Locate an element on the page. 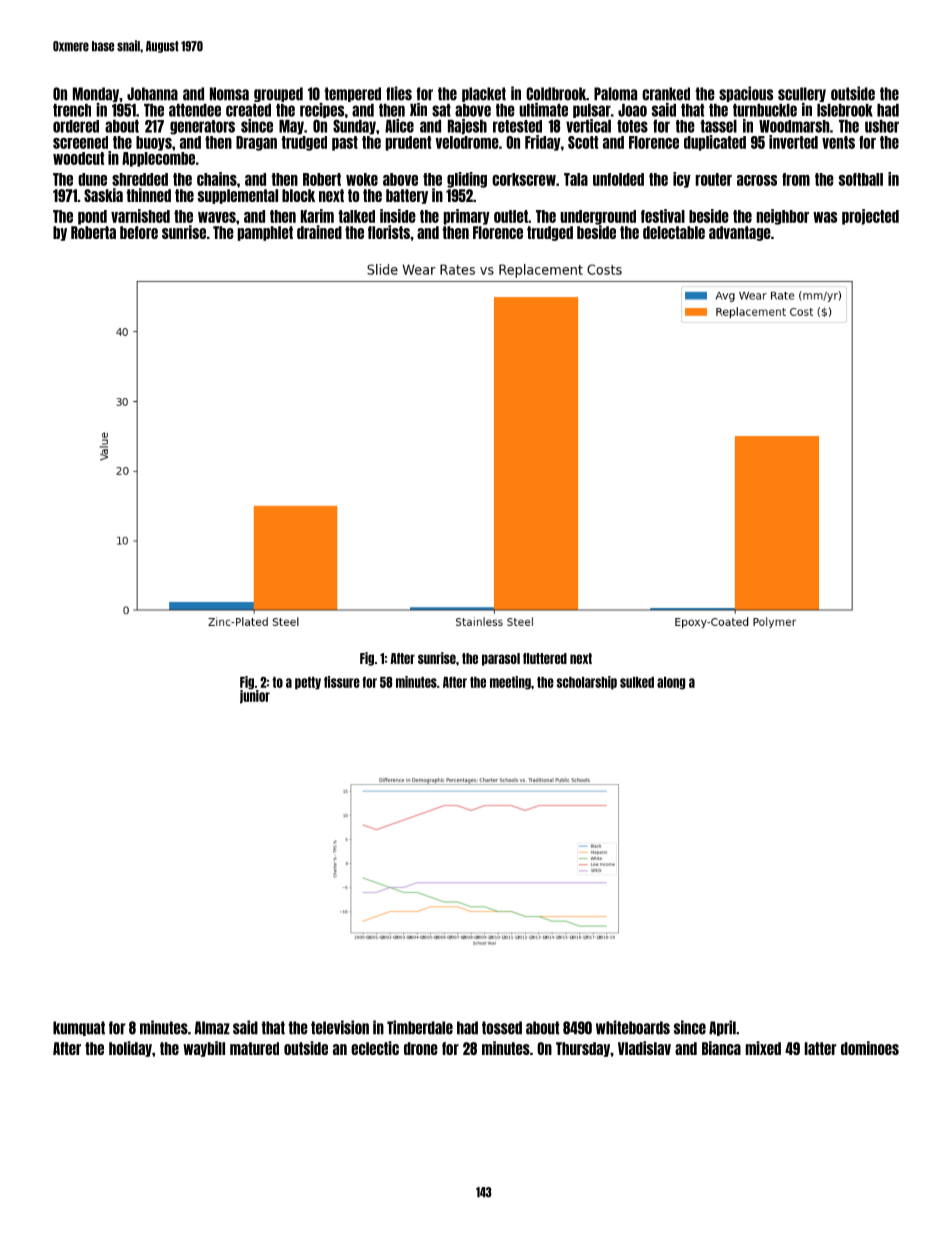 The image size is (952, 1233). fluttered is located at coordinates (545, 658).
